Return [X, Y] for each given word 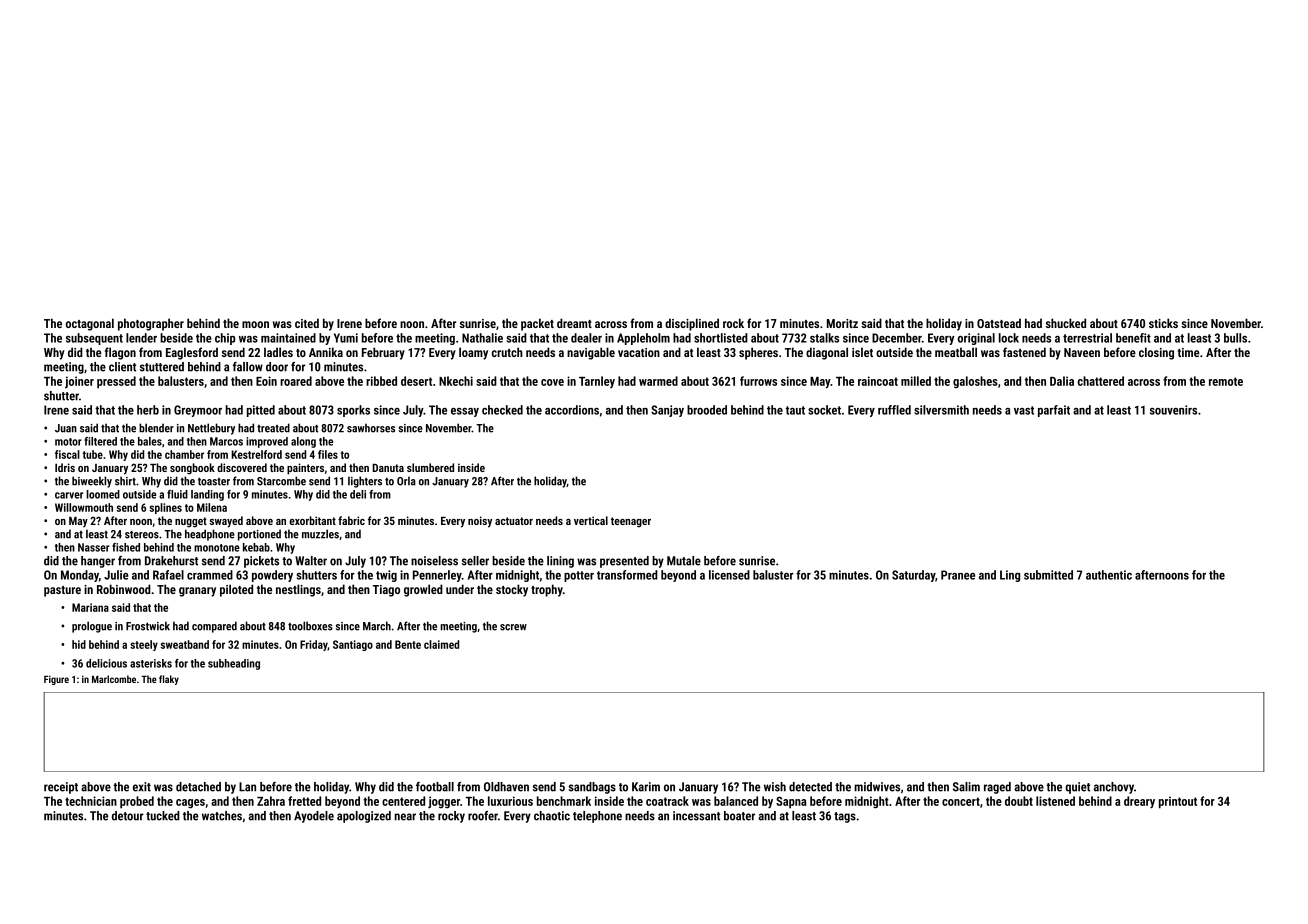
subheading [234, 664]
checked [502, 410]
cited [307, 323]
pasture [62, 591]
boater [739, 816]
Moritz [842, 323]
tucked [163, 816]
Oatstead [999, 323]
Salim [966, 787]
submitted [1048, 575]
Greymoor [198, 411]
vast [1024, 410]
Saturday [913, 576]
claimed [441, 644]
